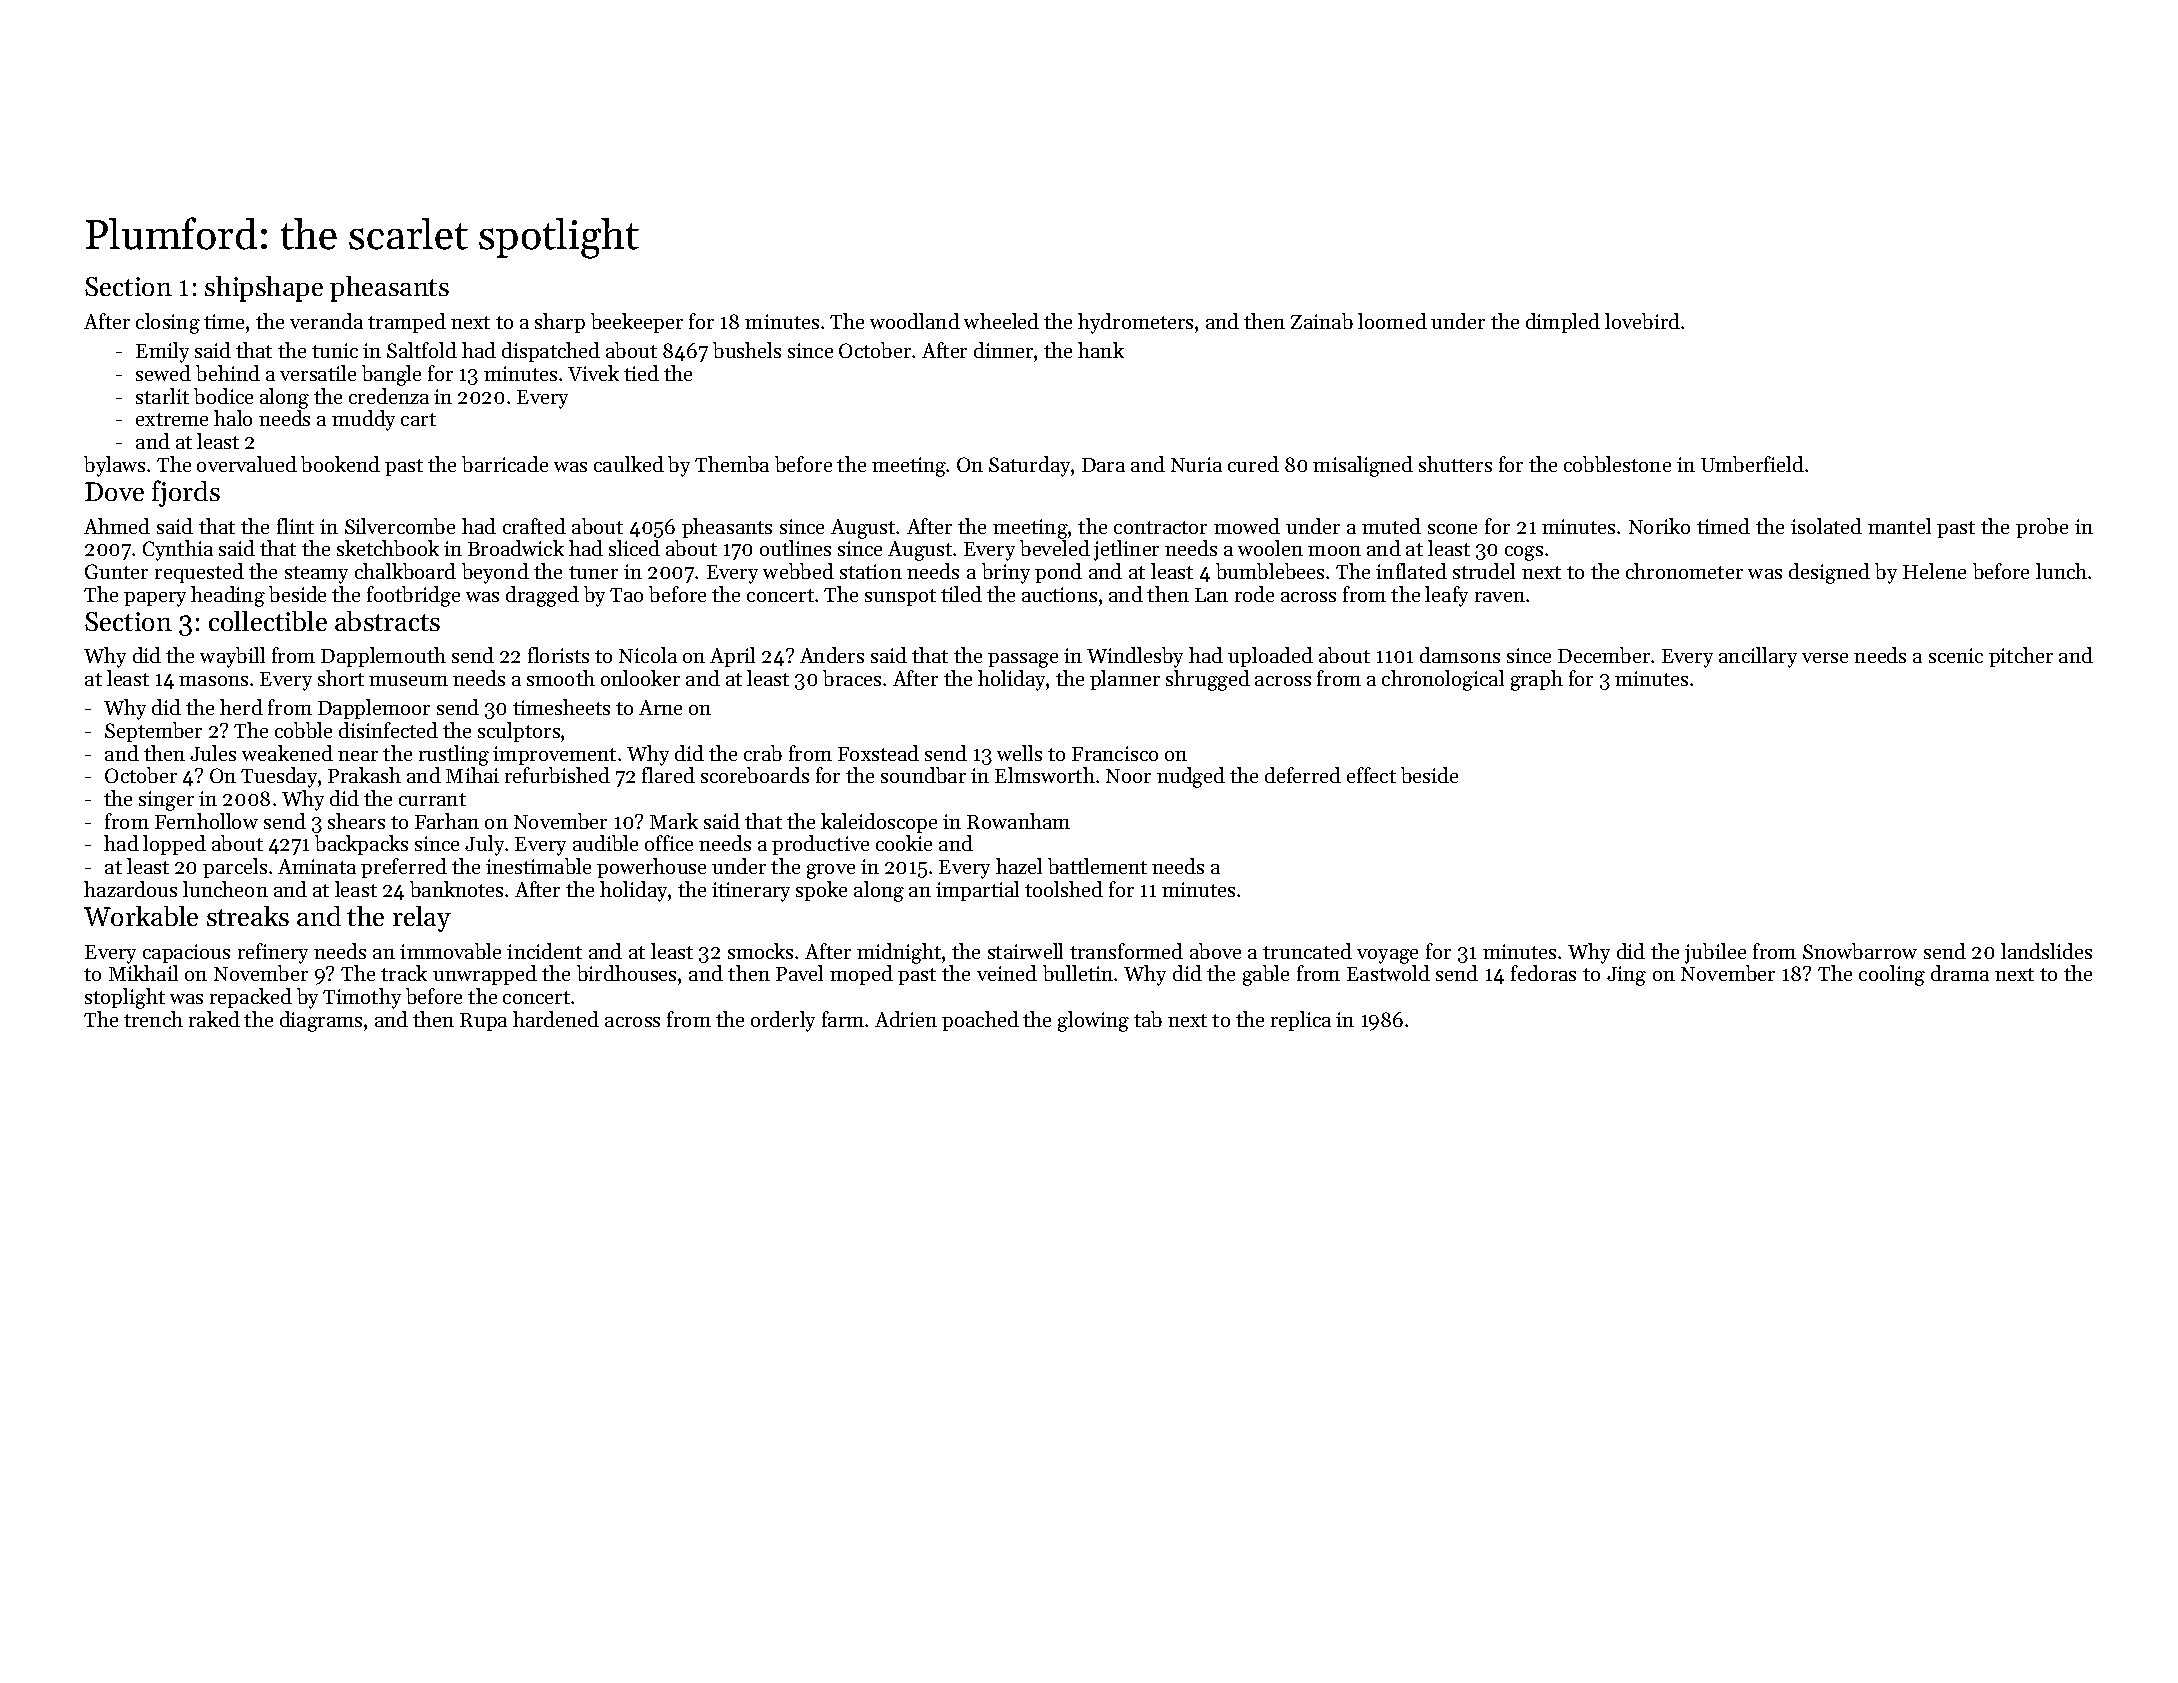 This document has height=1683, width=2178. I want to click on shipshape, so click(264, 289).
